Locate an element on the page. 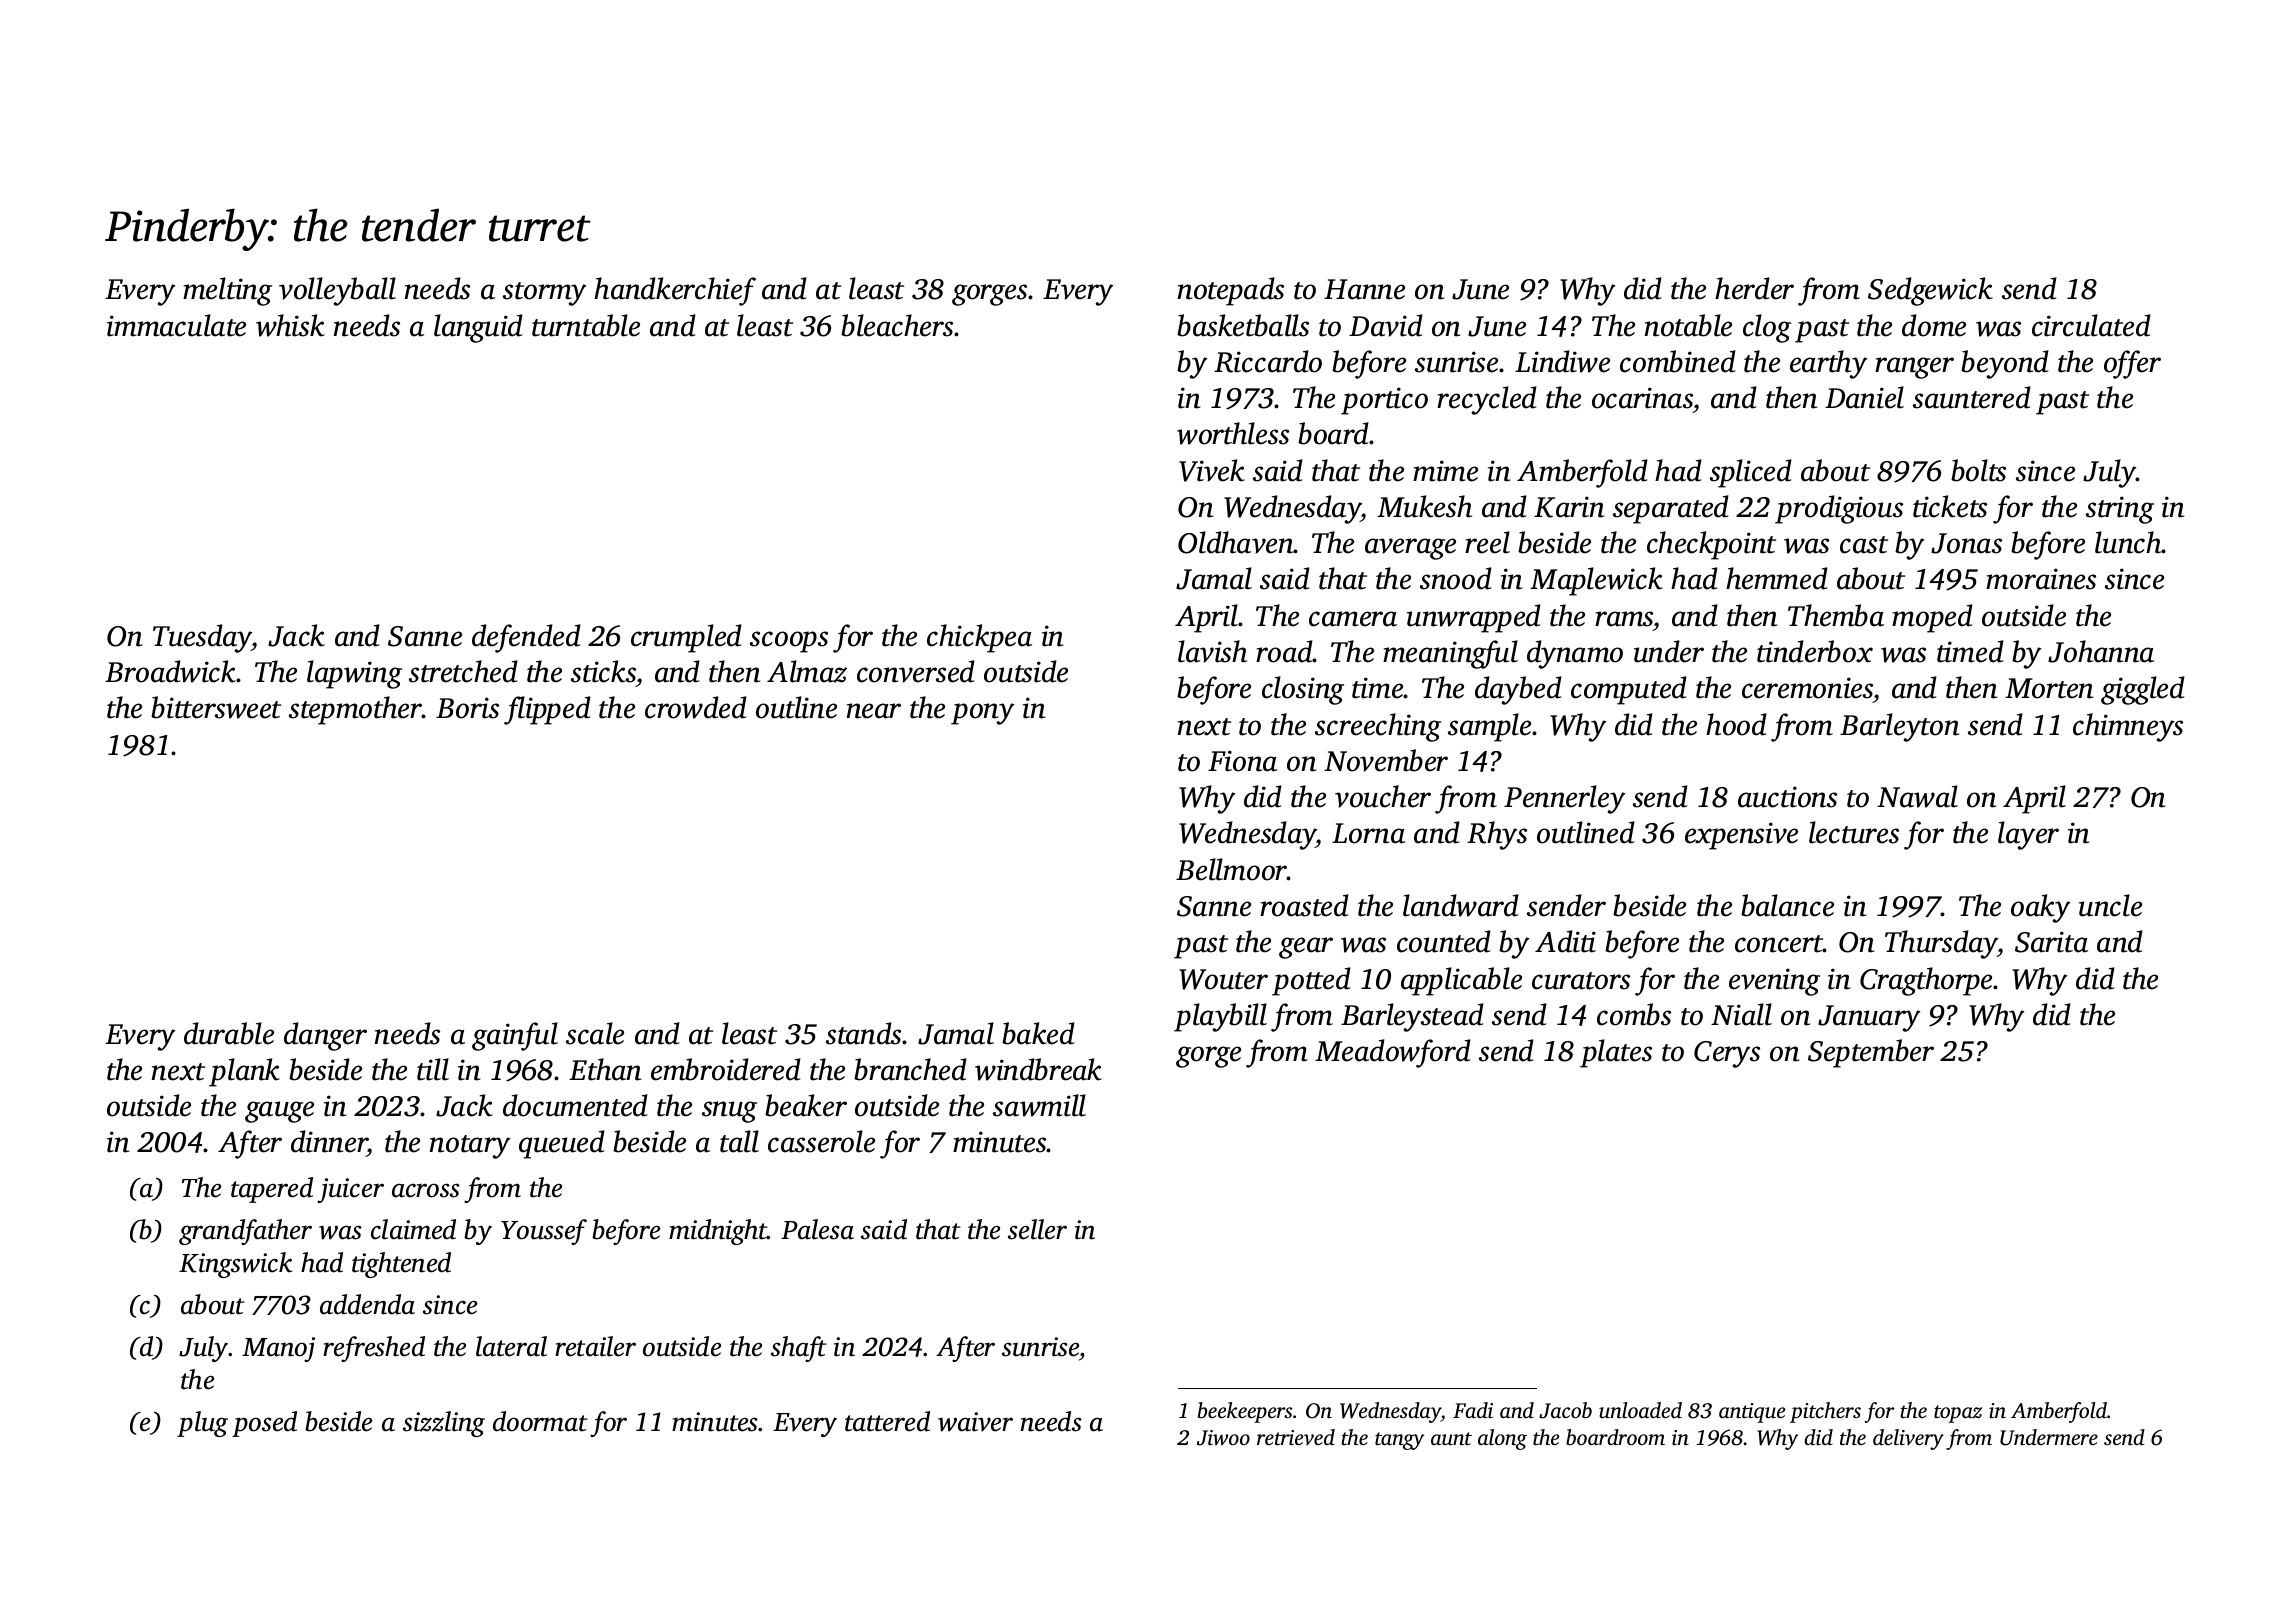 The height and width of the page is (1620, 2292). Fiona is located at coordinates (1242, 761).
